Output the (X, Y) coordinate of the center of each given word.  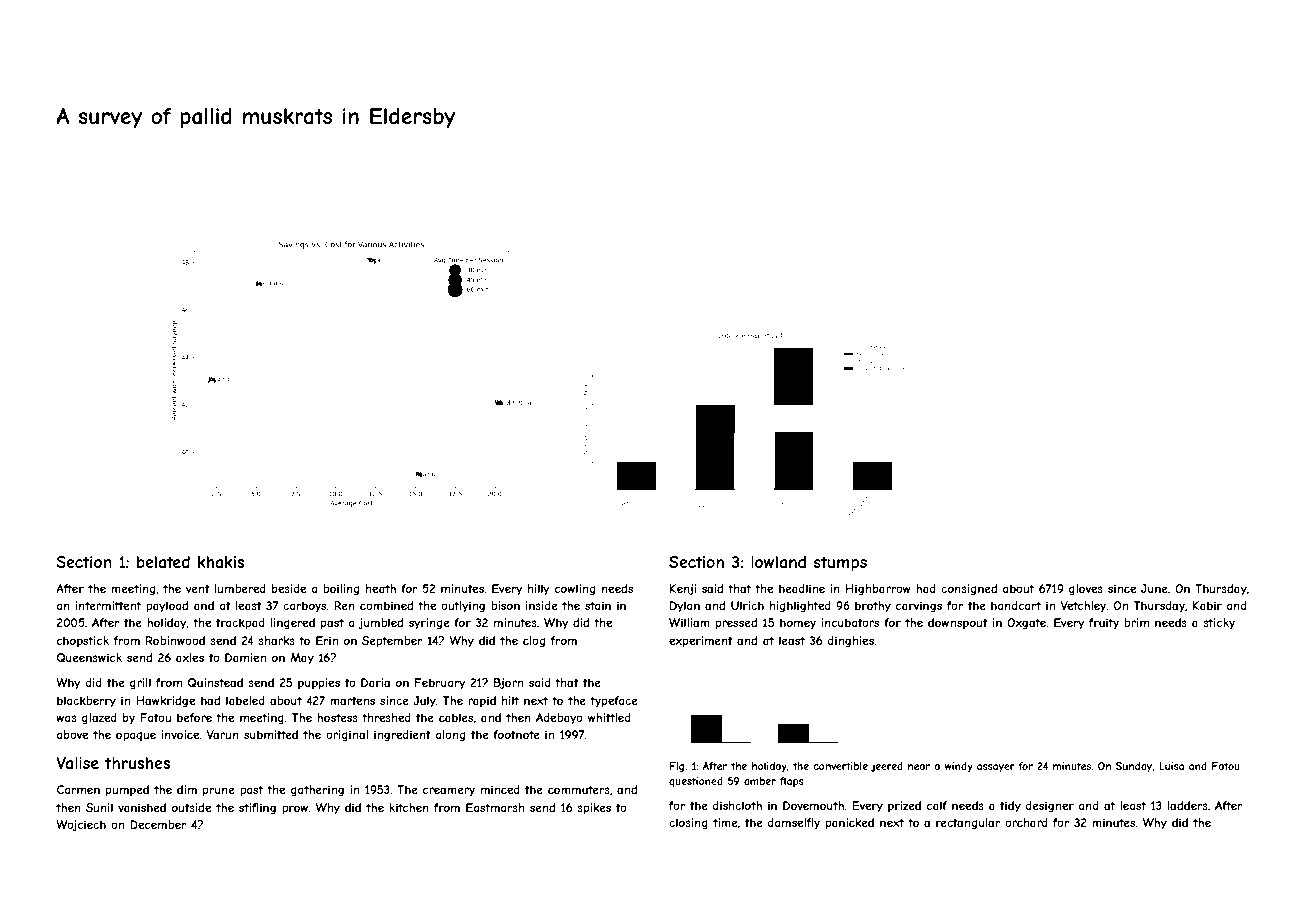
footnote (516, 734)
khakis (221, 562)
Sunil (99, 807)
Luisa (1171, 766)
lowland (778, 562)
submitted (271, 734)
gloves (1086, 590)
